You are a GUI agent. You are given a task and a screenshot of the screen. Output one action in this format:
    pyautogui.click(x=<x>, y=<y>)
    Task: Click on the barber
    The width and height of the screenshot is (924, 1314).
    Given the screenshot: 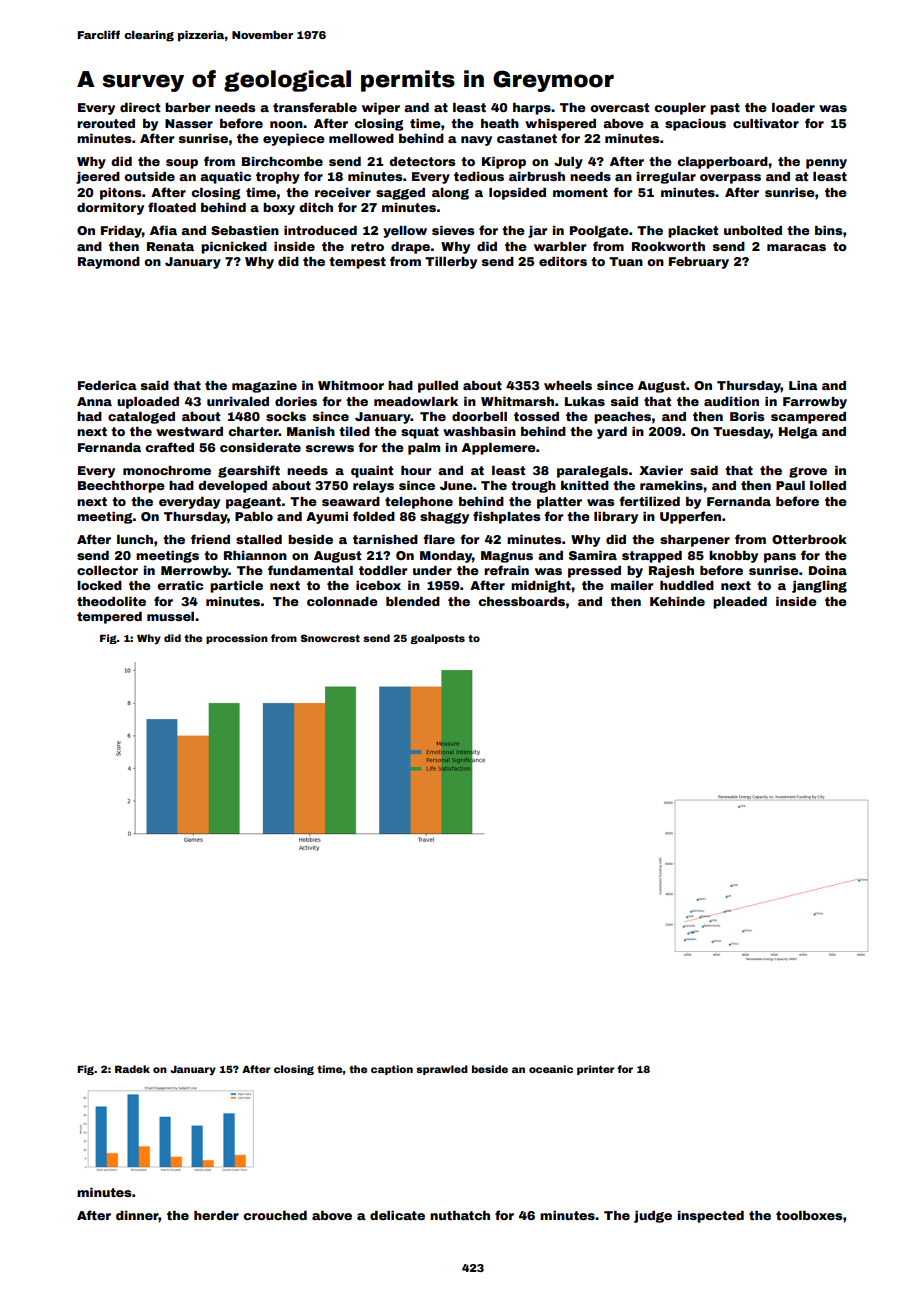 What is the action you would take?
    pyautogui.click(x=188, y=107)
